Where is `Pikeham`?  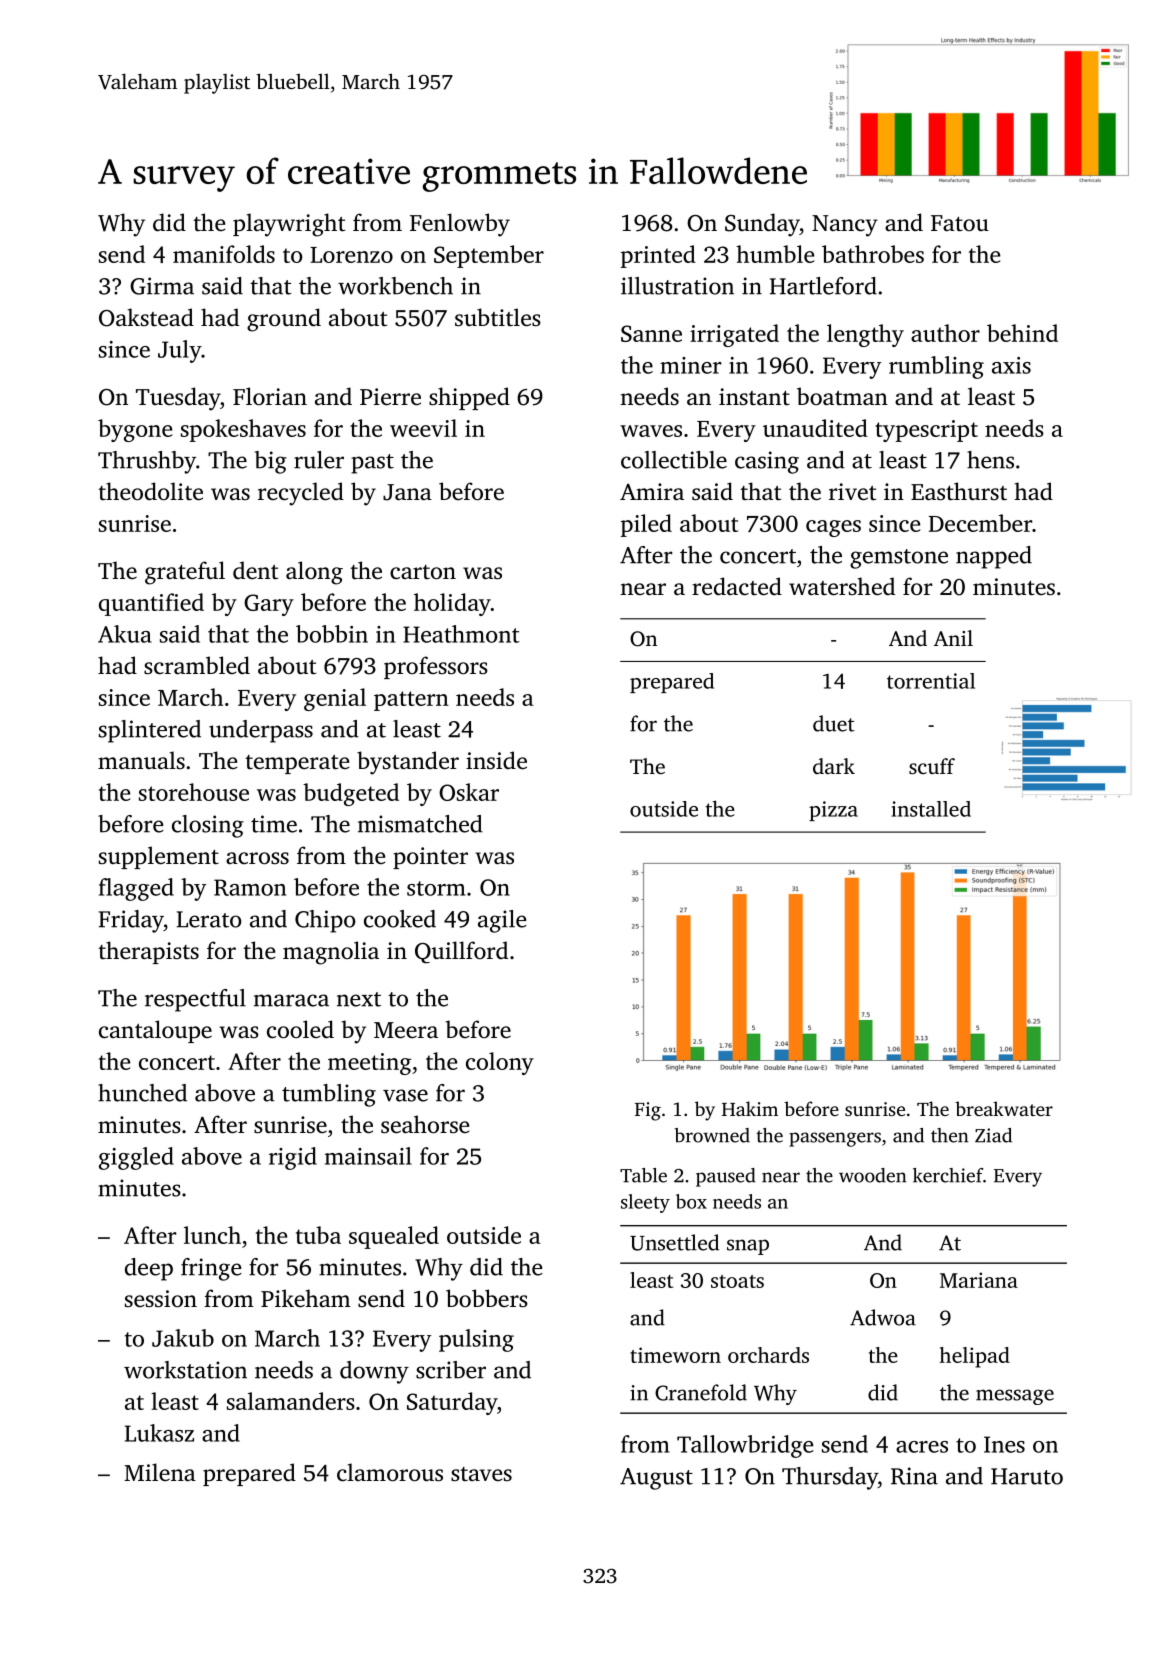
Pikeham is located at coordinates (306, 1298).
